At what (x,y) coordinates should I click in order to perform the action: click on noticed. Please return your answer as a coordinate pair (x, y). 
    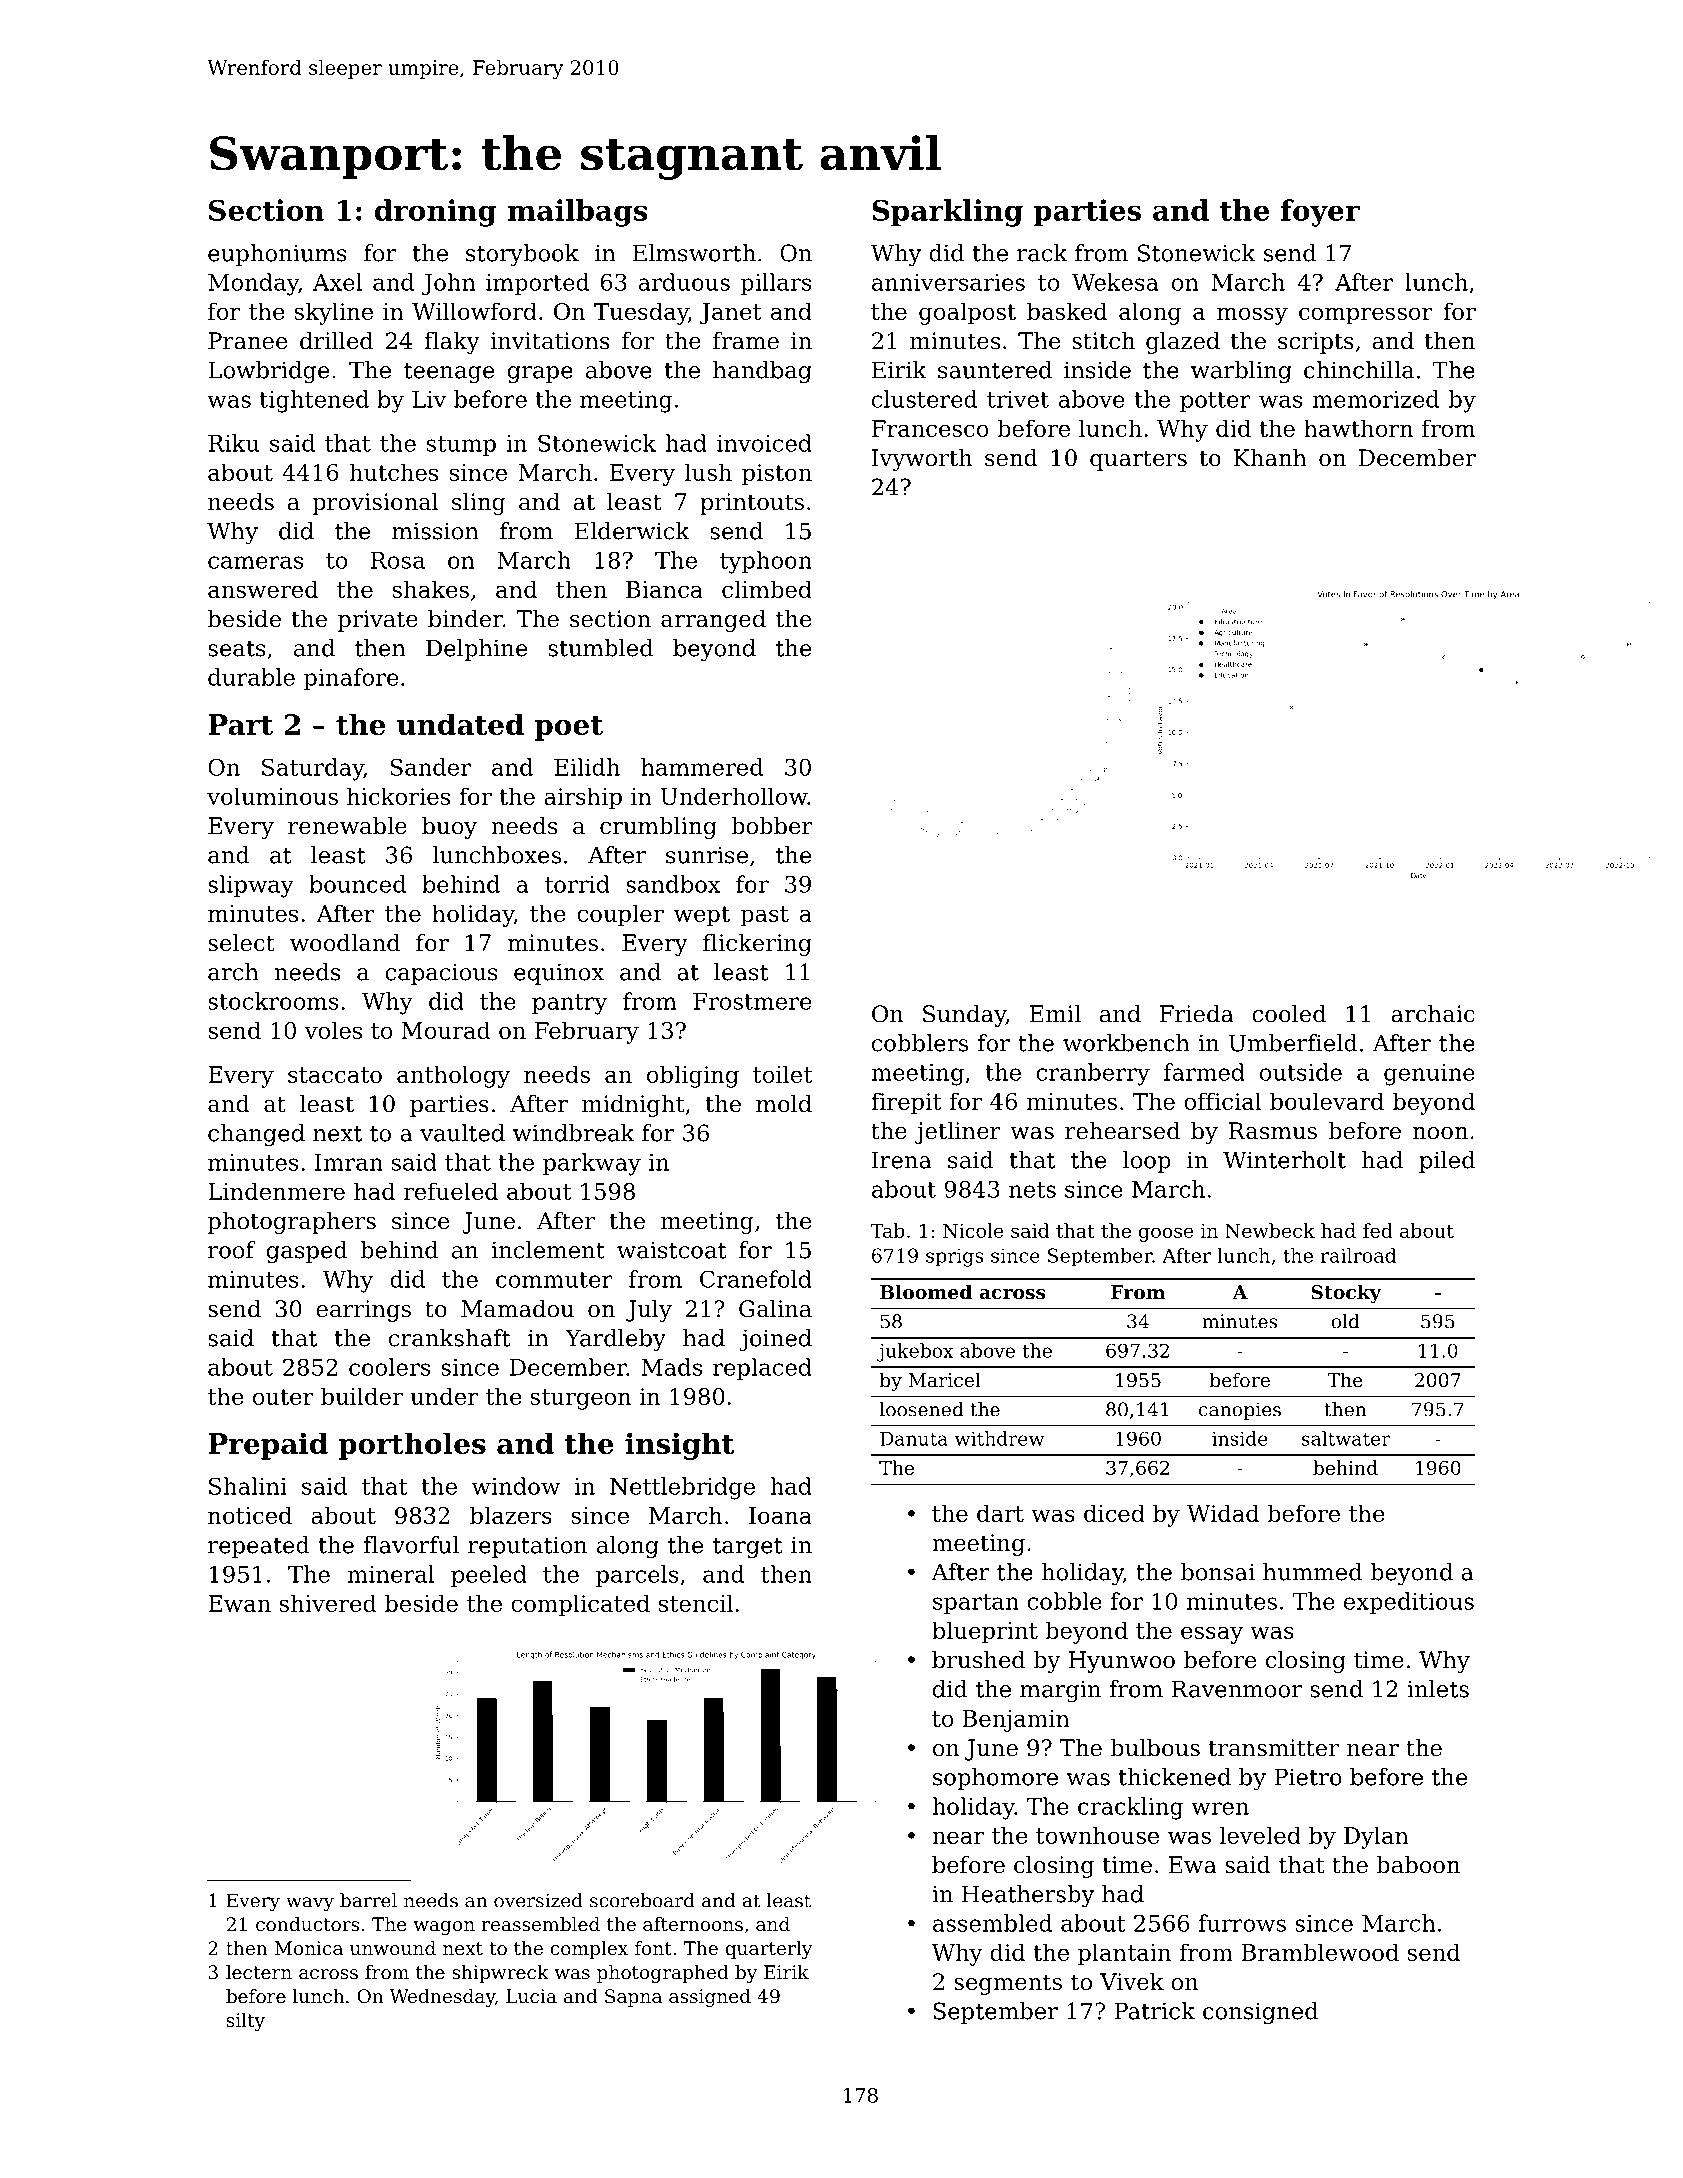
    Looking at the image, I should click on (250, 1515).
